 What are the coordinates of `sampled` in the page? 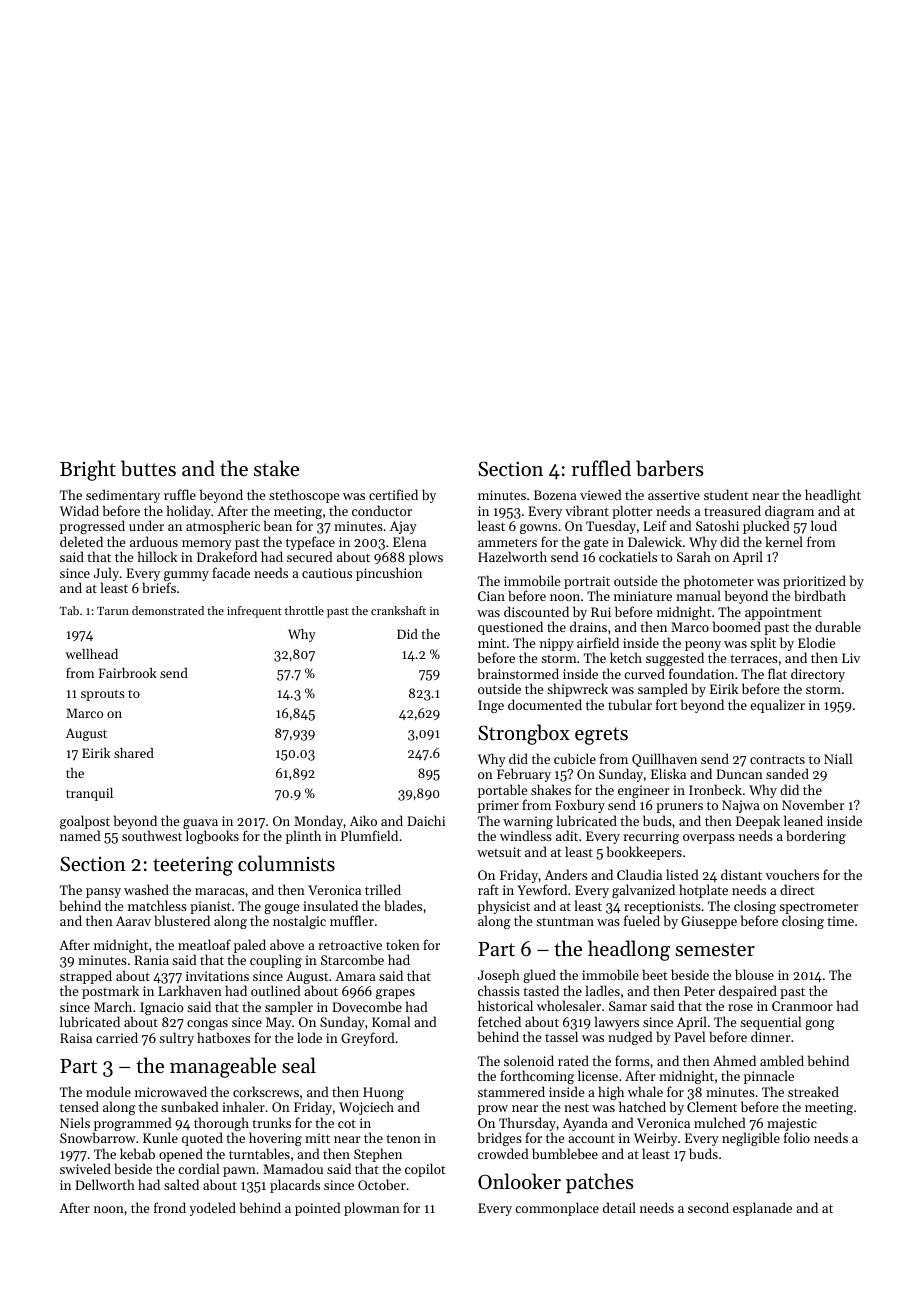 It's located at (663, 690).
